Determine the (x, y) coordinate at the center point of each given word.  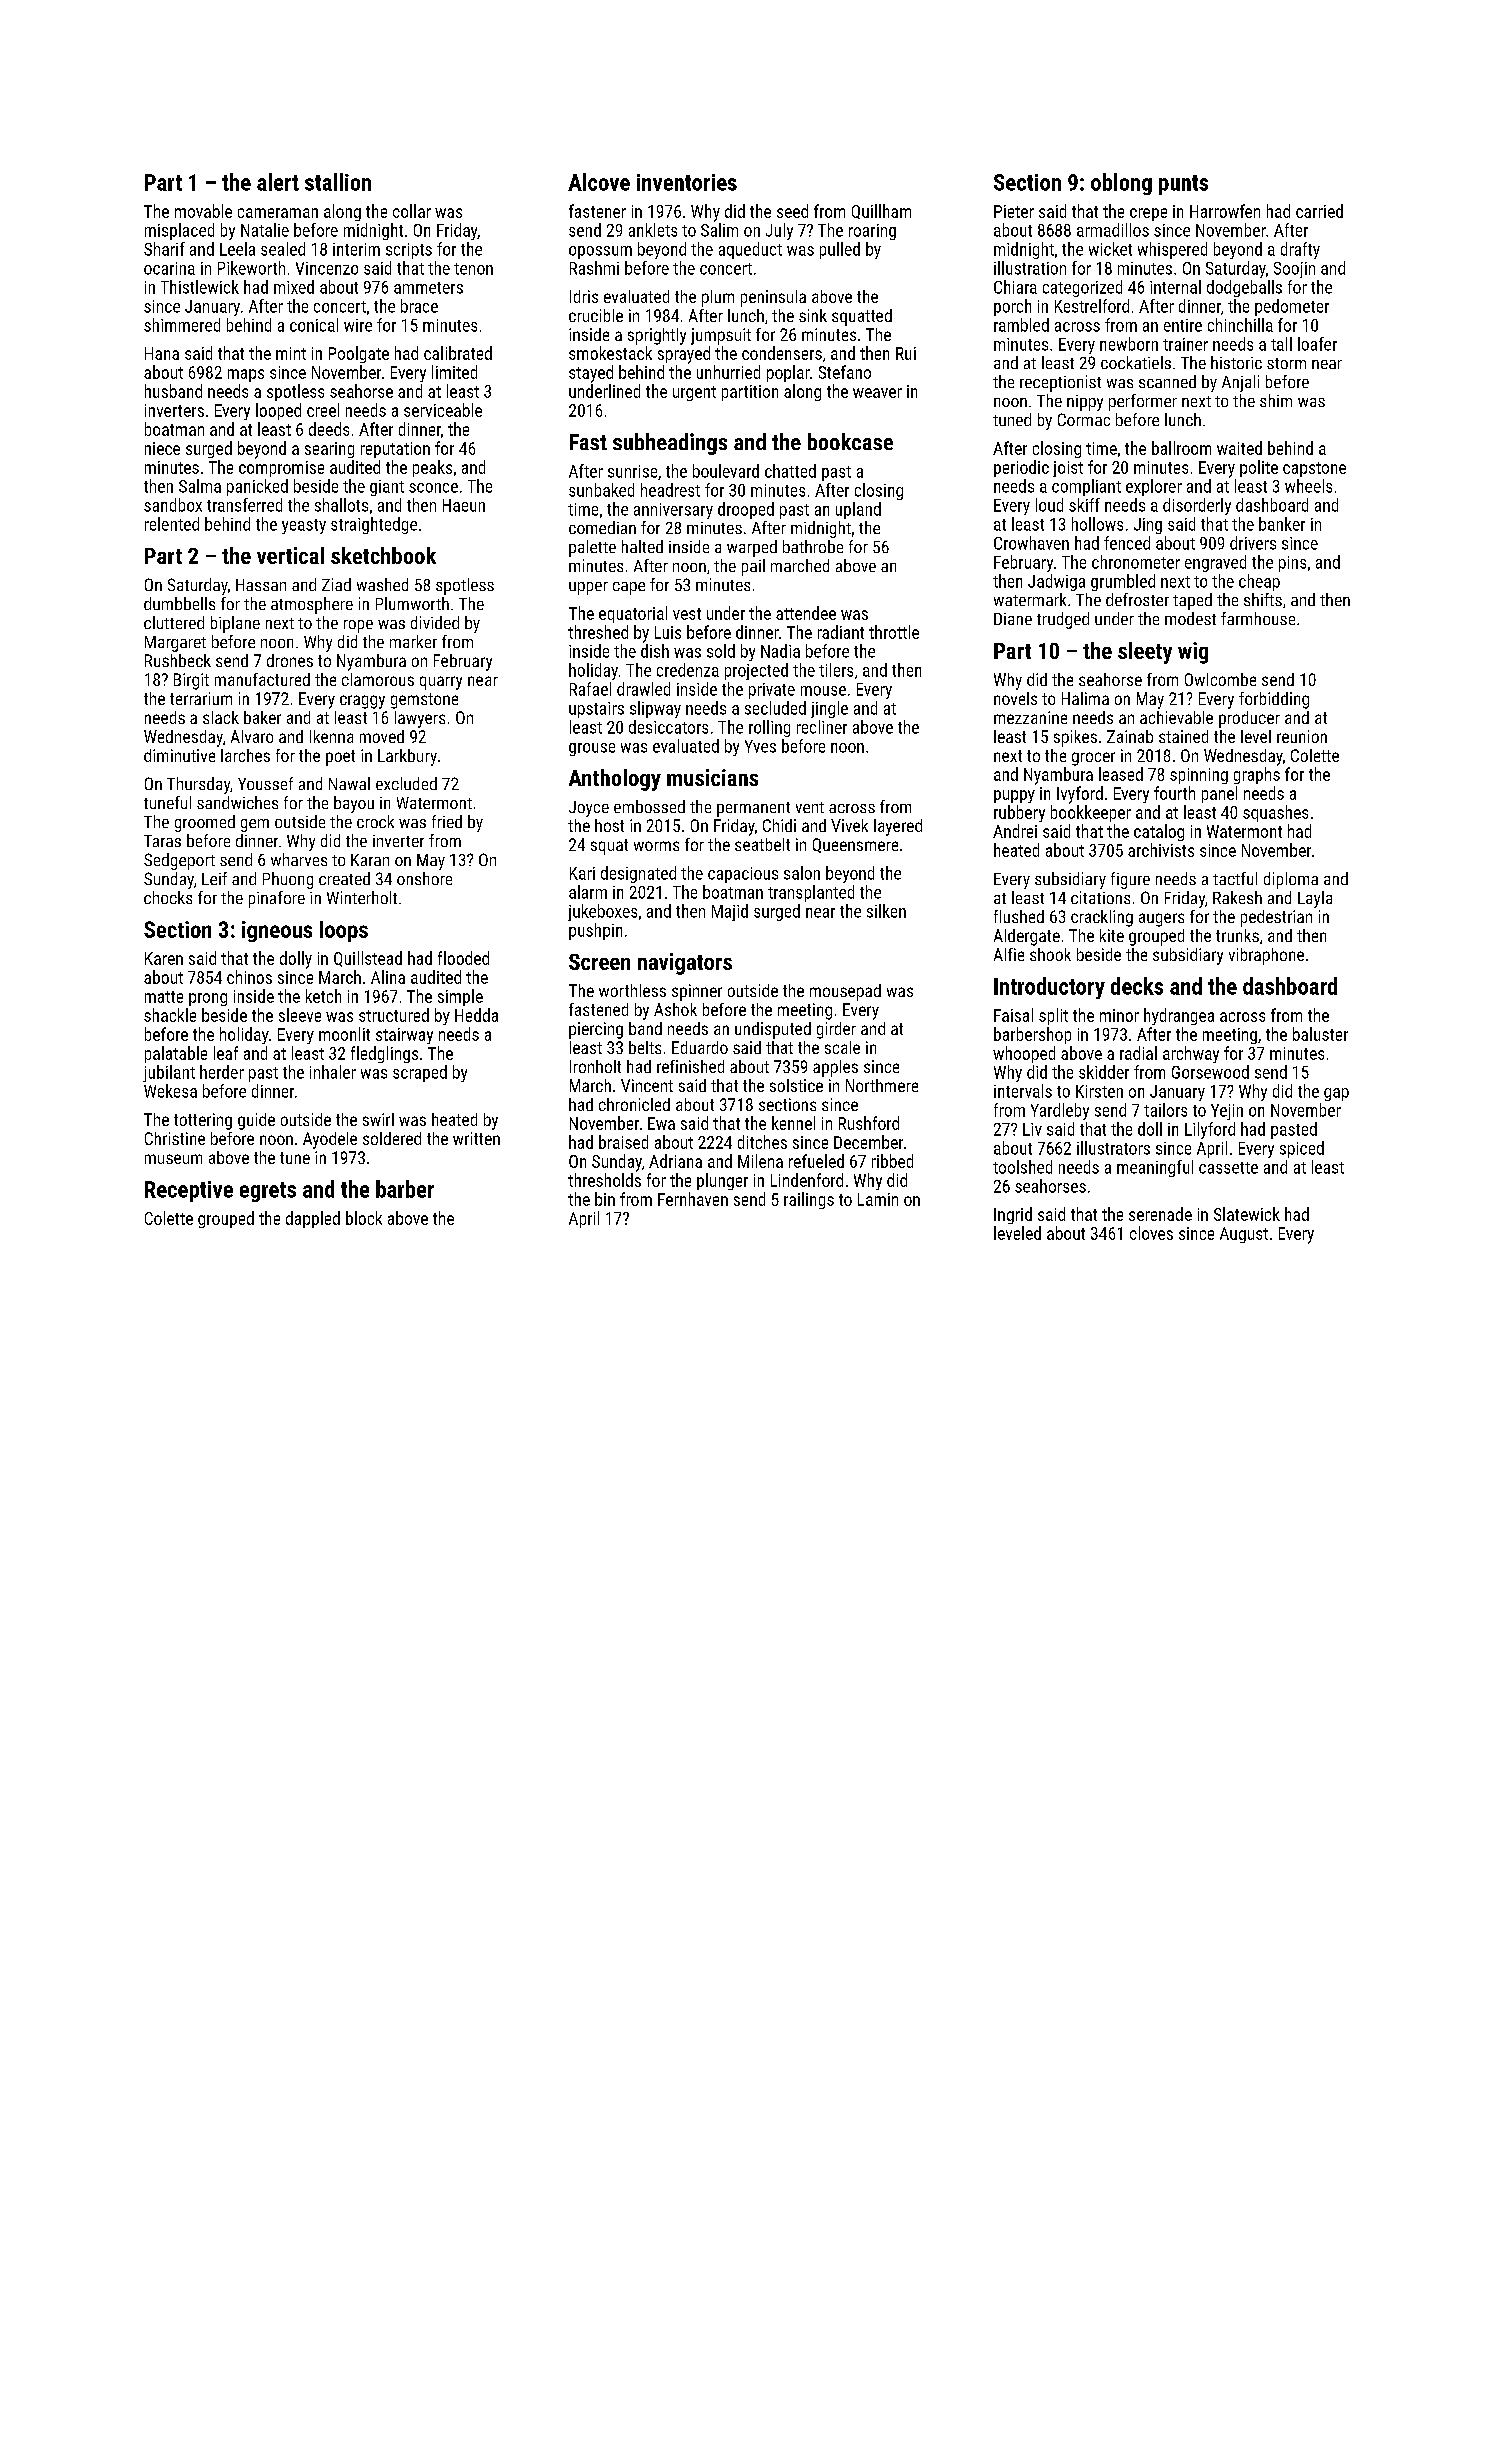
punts (1183, 185)
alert (278, 182)
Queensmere (855, 845)
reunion (1302, 736)
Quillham (881, 211)
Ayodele (330, 1140)
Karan (370, 860)
